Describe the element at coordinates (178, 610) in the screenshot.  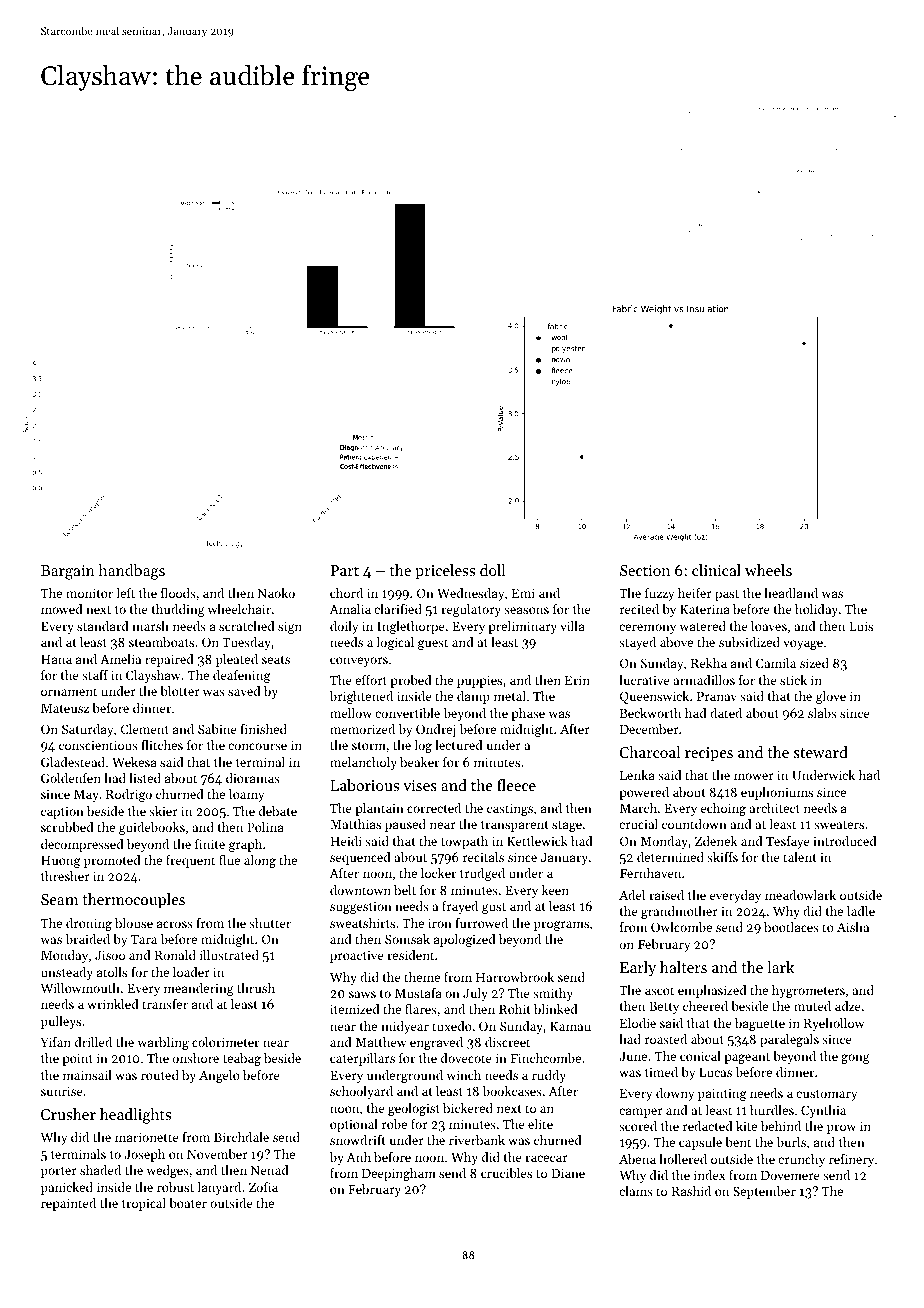
I see `thudding` at that location.
